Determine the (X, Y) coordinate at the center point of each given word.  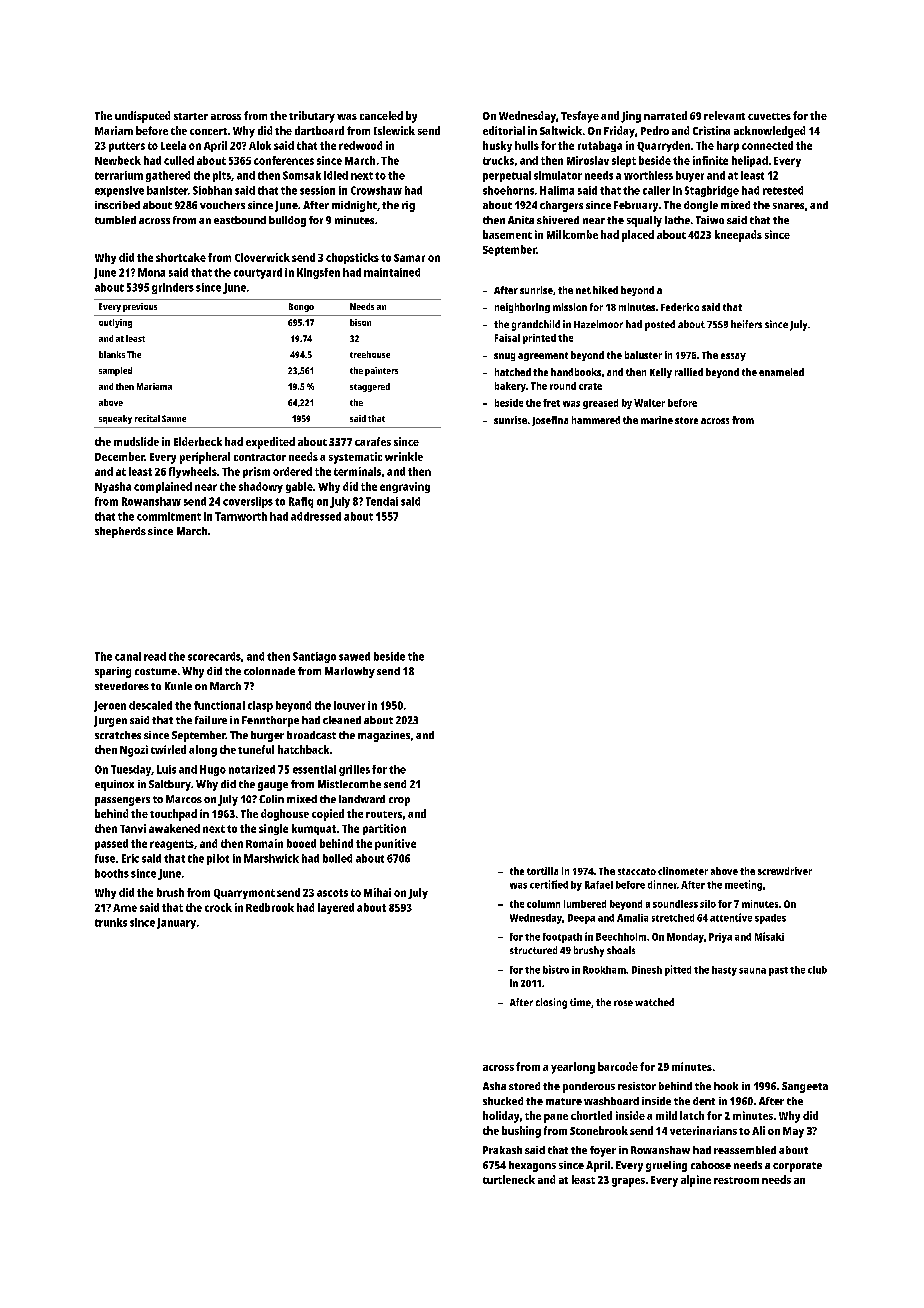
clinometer (683, 871)
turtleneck (509, 1179)
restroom (736, 1180)
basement (507, 234)
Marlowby (350, 672)
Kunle (178, 686)
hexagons (532, 1166)
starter (191, 116)
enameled (781, 372)
